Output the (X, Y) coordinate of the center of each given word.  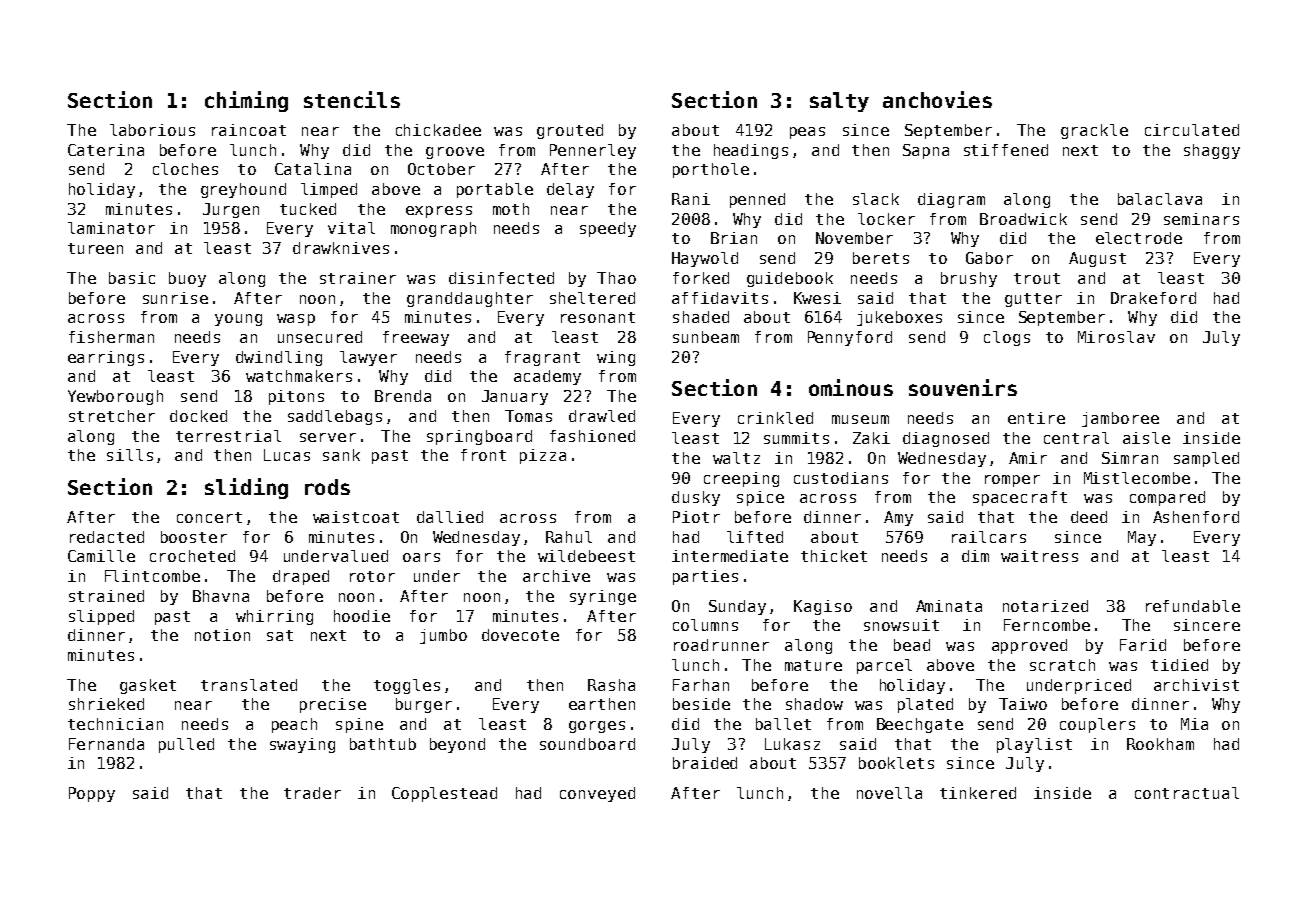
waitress (1039, 556)
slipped (101, 617)
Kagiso (823, 607)
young (238, 320)
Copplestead (444, 794)
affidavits (720, 298)
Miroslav (1116, 337)
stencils (352, 99)
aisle (1146, 438)
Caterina (106, 150)
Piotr (696, 517)
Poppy (92, 794)
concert (209, 517)
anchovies (937, 99)
